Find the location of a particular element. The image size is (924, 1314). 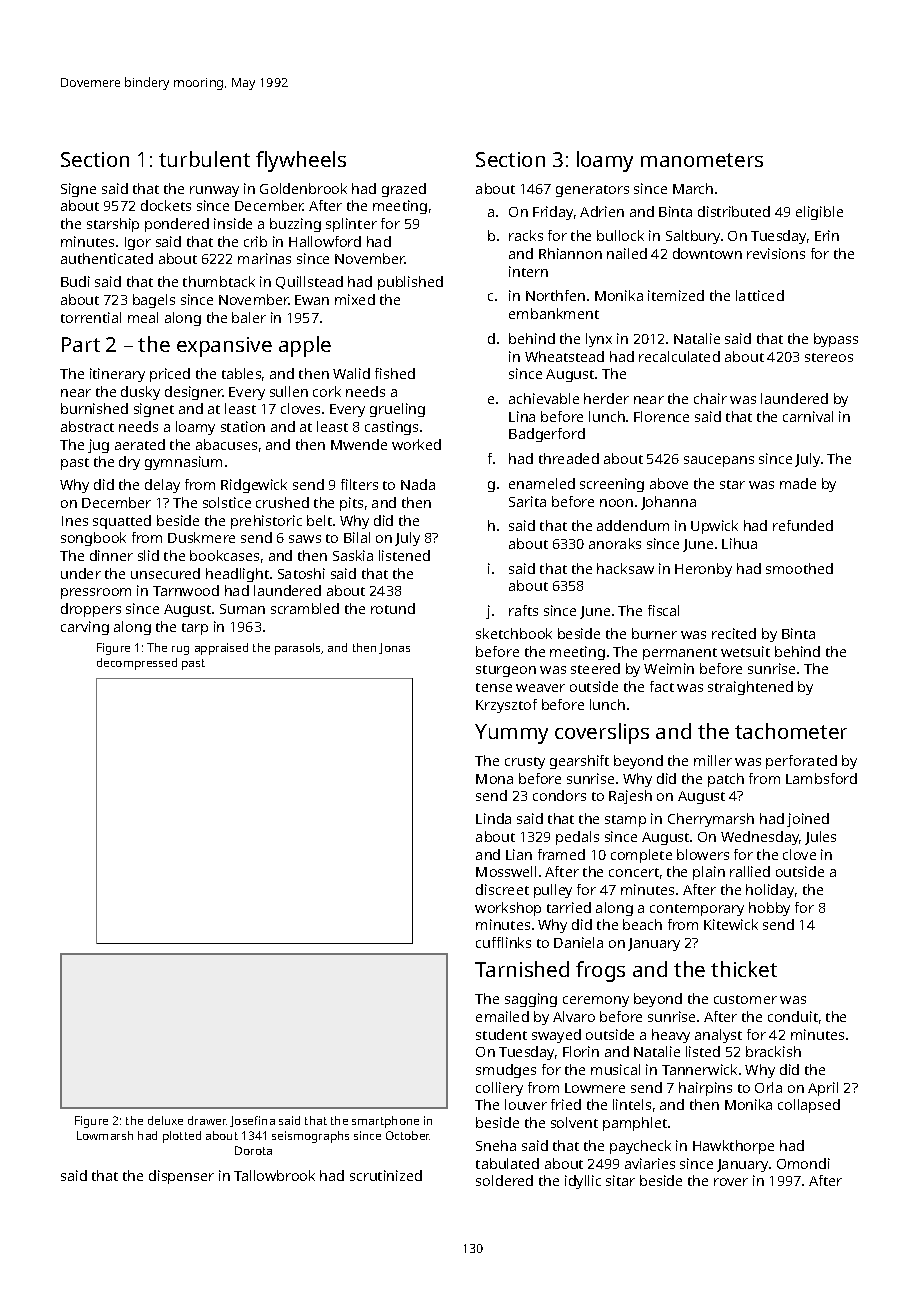

stereos is located at coordinates (829, 357).
